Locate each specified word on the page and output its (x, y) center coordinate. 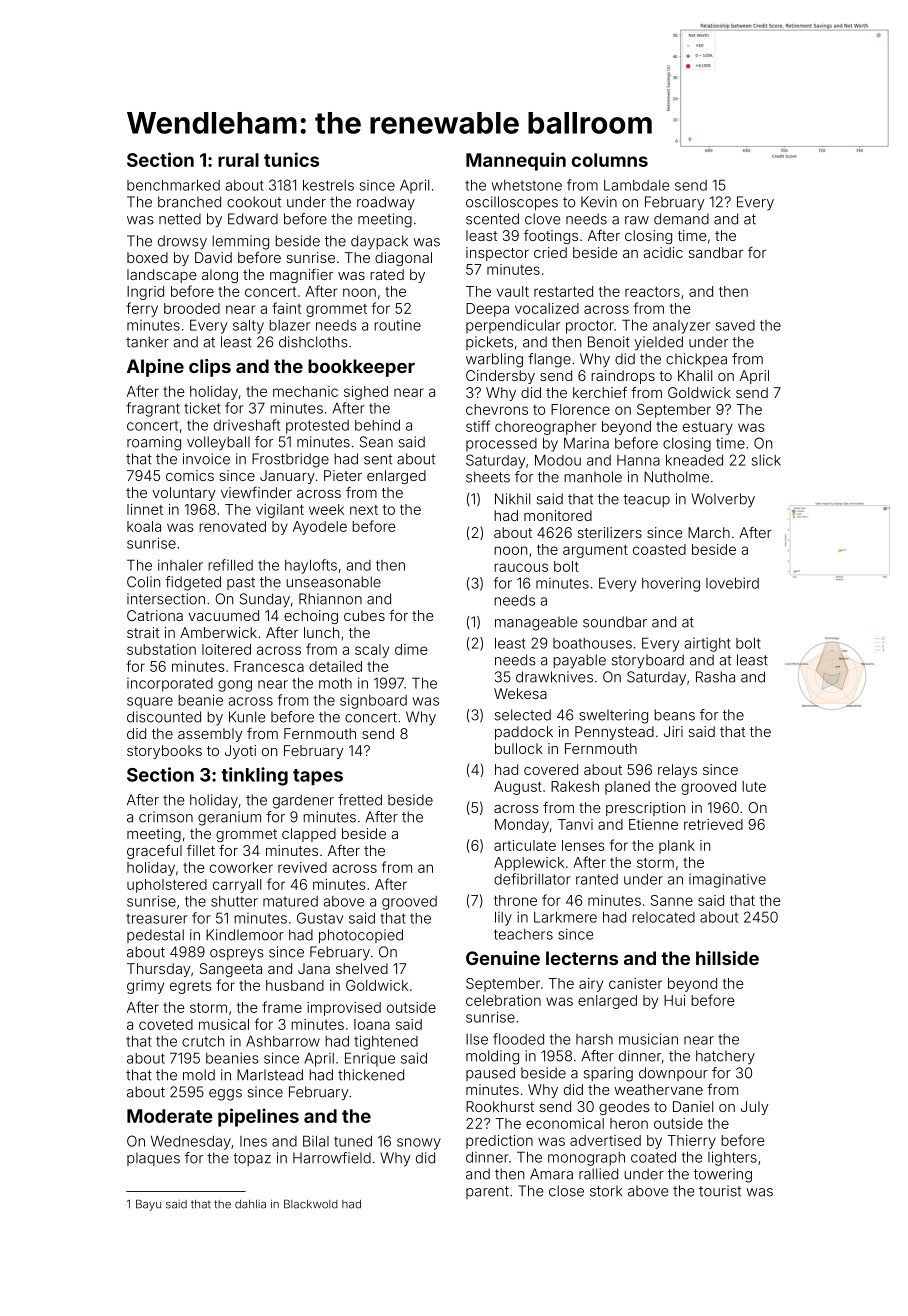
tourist (720, 1191)
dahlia (250, 1204)
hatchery (725, 1057)
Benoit (609, 342)
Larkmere (565, 917)
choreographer (545, 428)
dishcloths (313, 342)
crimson (166, 817)
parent (487, 1192)
